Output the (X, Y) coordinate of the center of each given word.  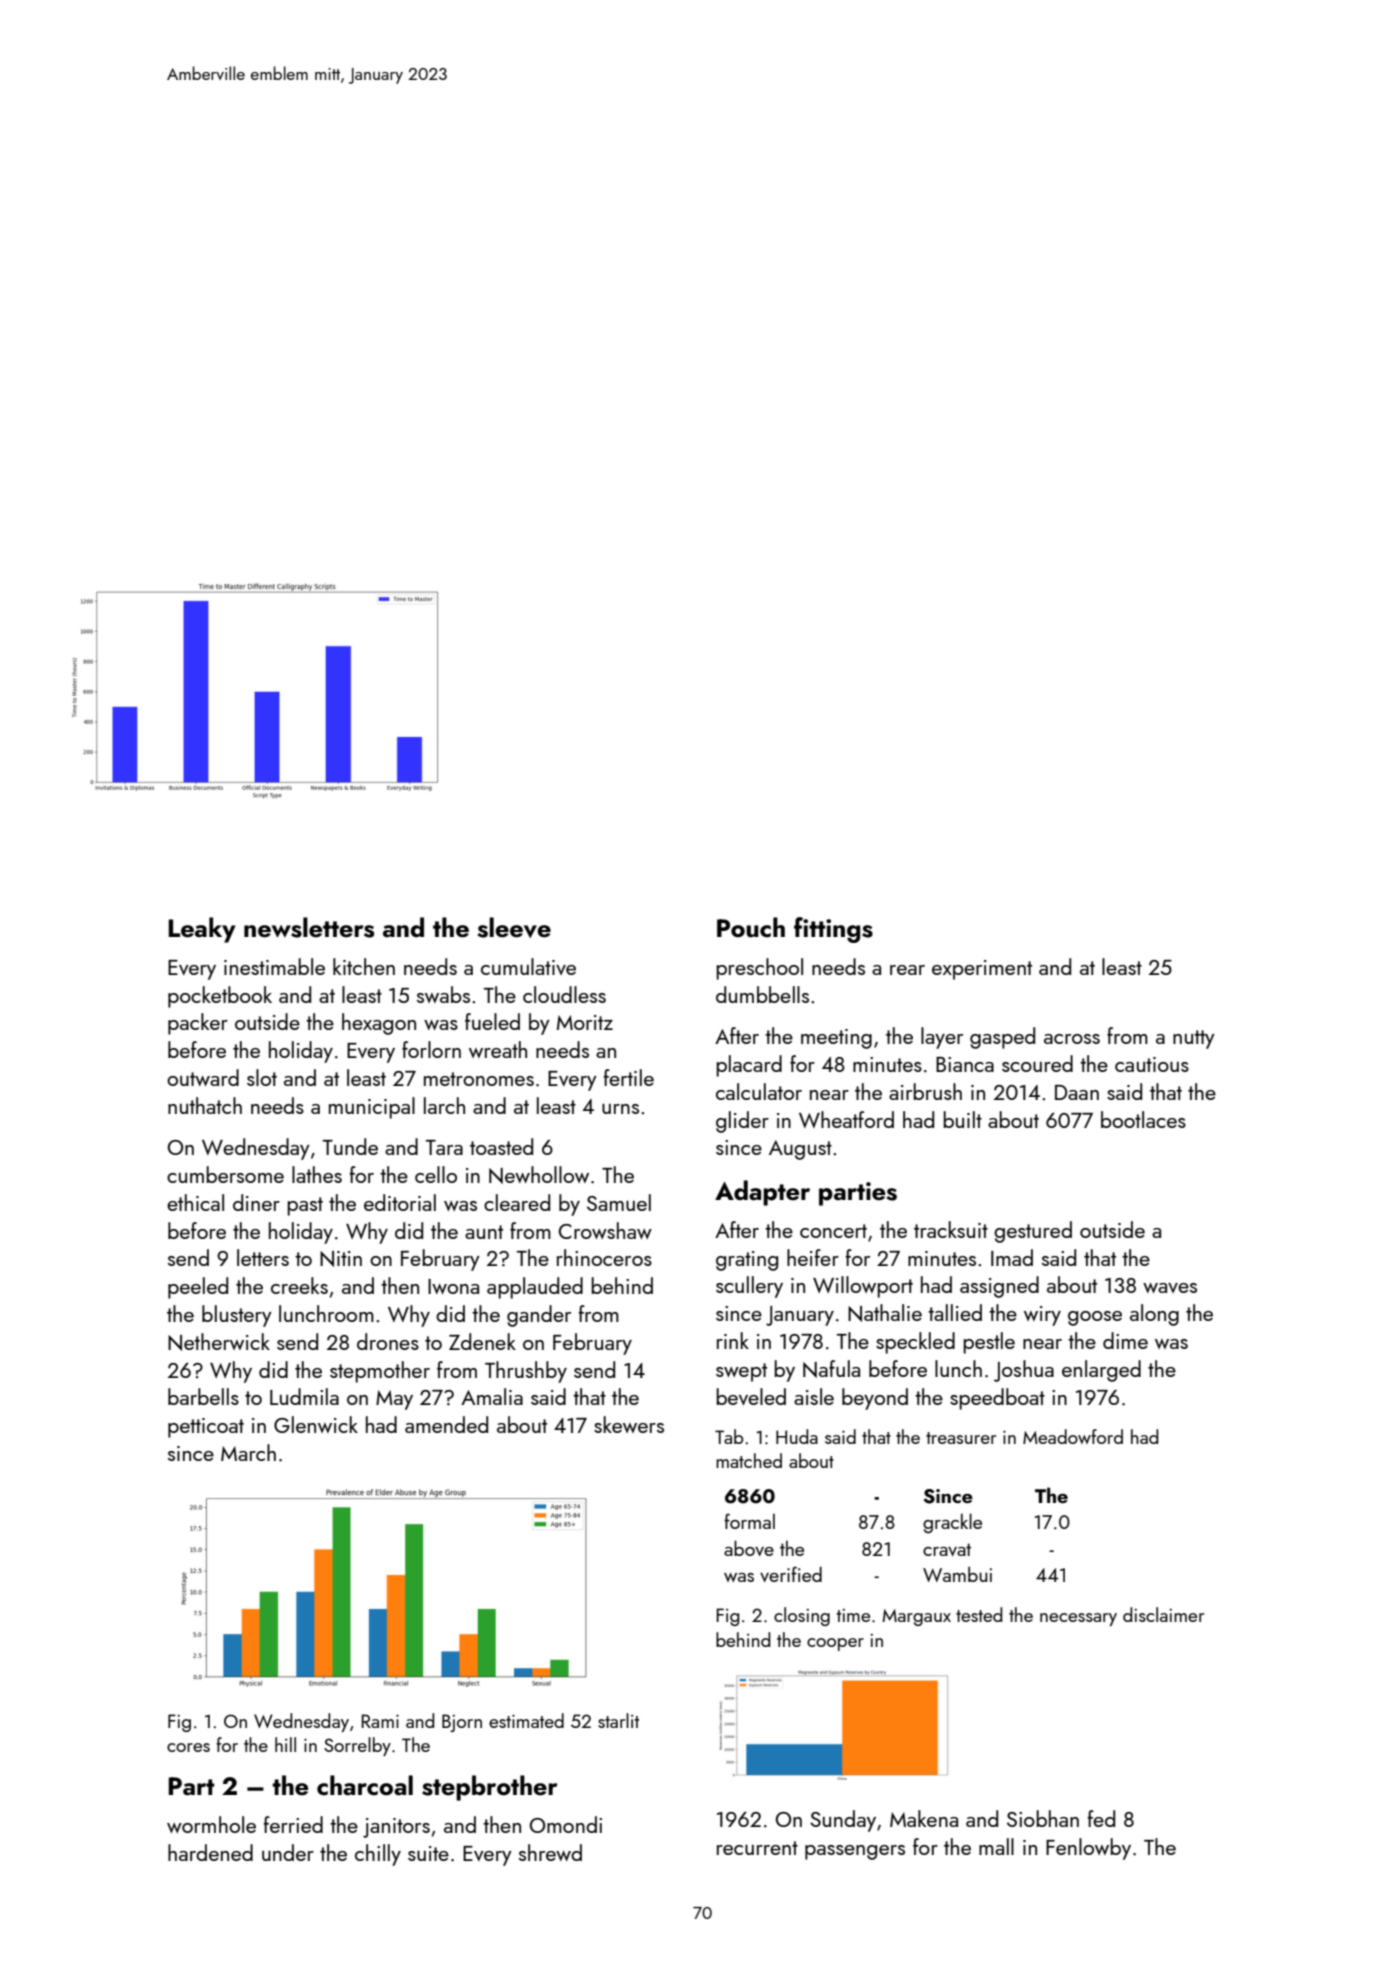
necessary (1078, 1619)
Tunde (350, 1146)
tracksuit (951, 1229)
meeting (836, 1039)
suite (428, 1853)
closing (802, 1616)
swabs (443, 994)
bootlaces (1143, 1119)
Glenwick (316, 1424)
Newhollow (539, 1175)
